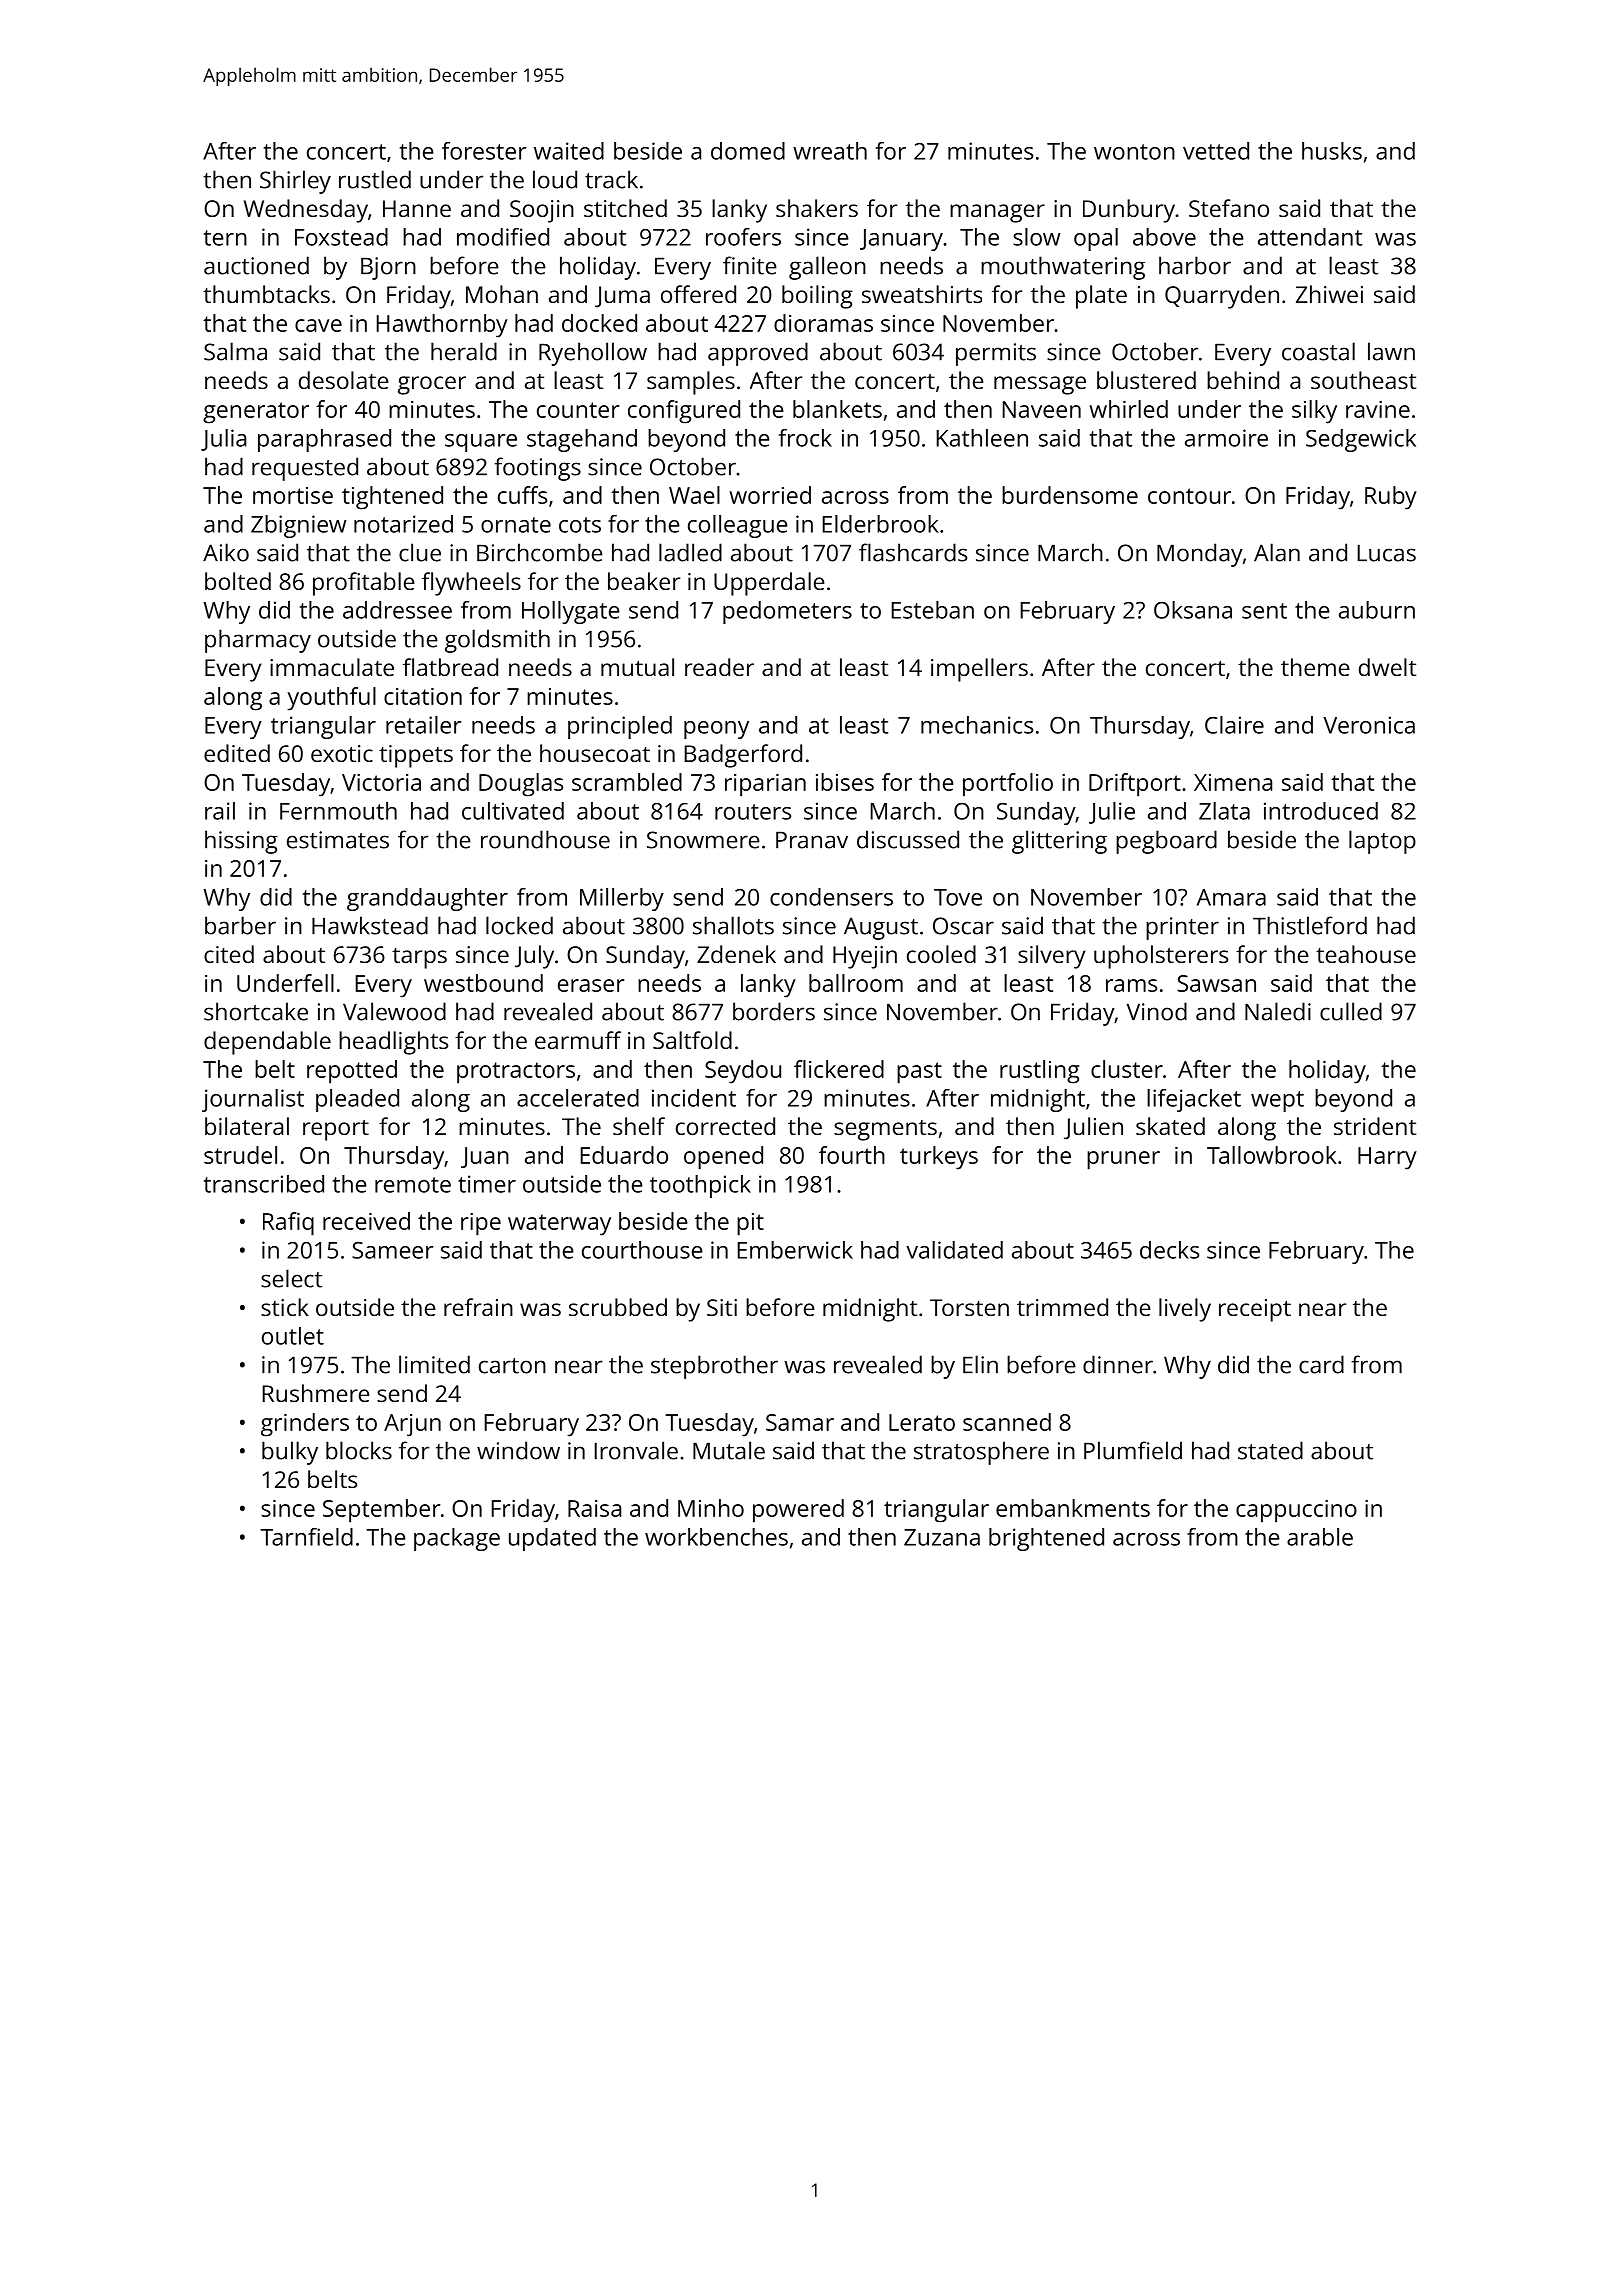  I want to click on Kathleen, so click(982, 438).
